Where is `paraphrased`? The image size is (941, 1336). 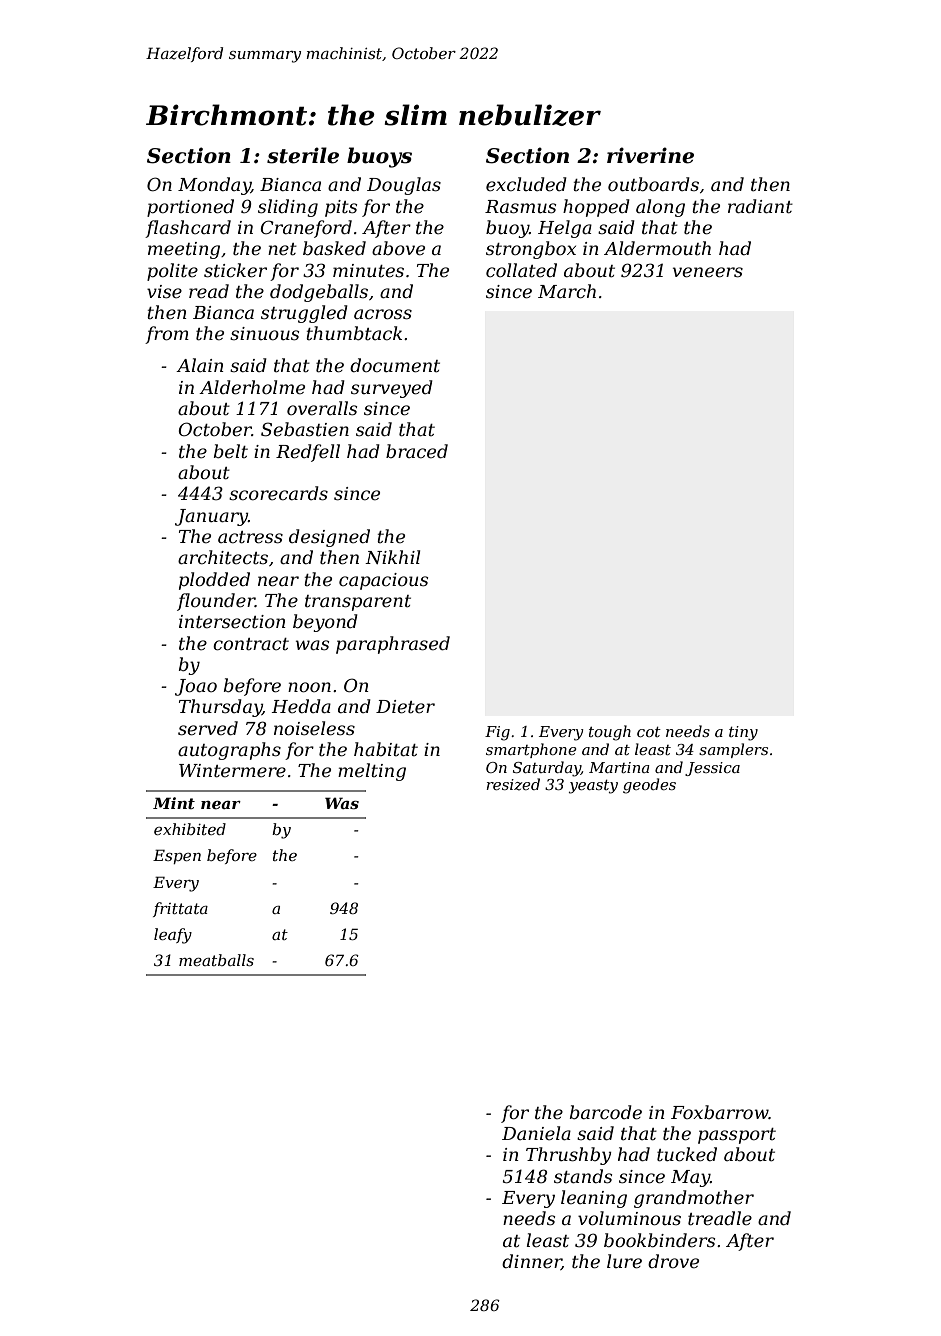 paraphrased is located at coordinates (393, 645).
